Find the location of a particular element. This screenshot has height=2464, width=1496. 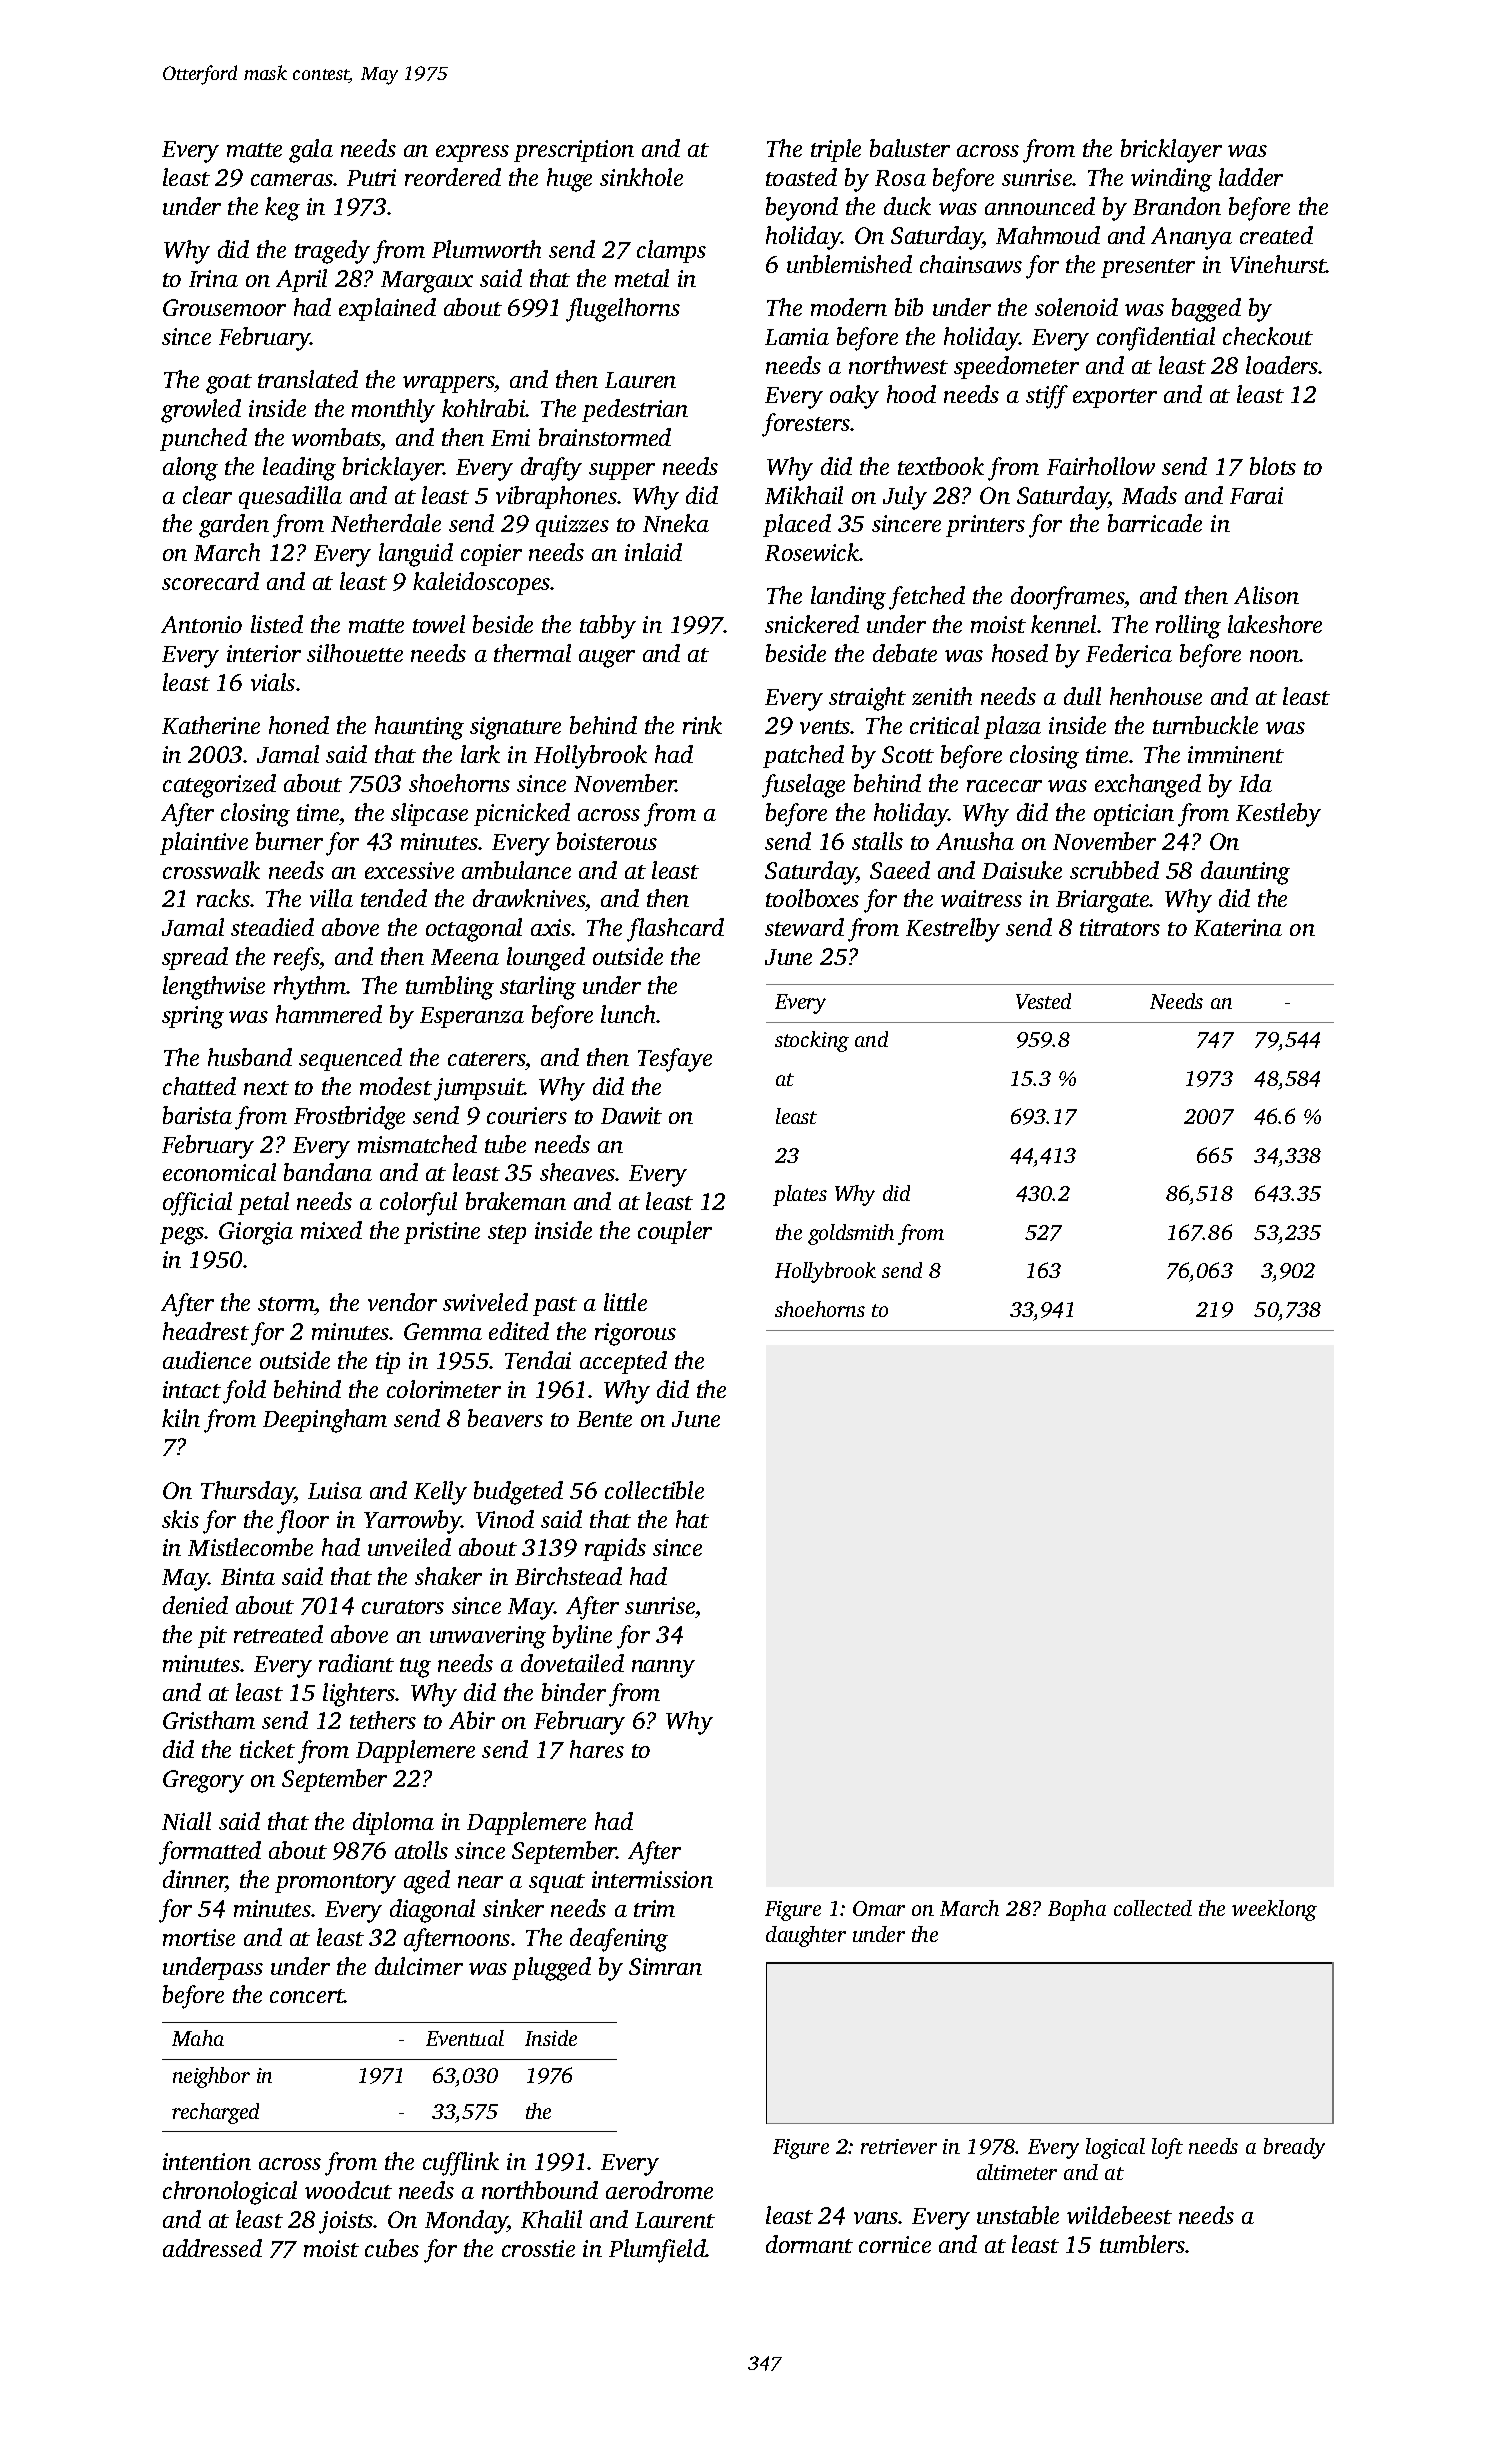

colorimeter is located at coordinates (444, 1389).
